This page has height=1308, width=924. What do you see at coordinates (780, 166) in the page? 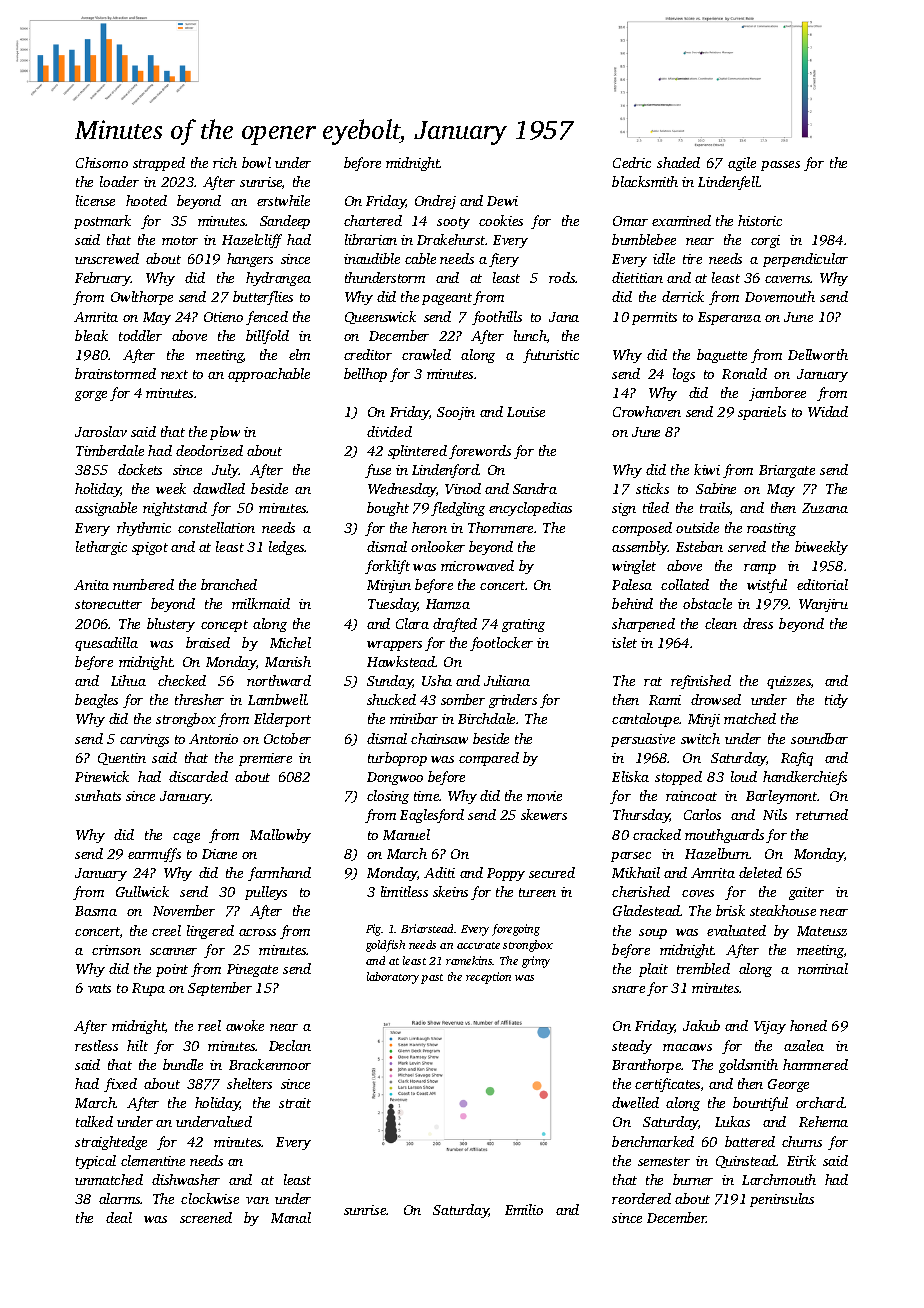
I see `passes` at bounding box center [780, 166].
